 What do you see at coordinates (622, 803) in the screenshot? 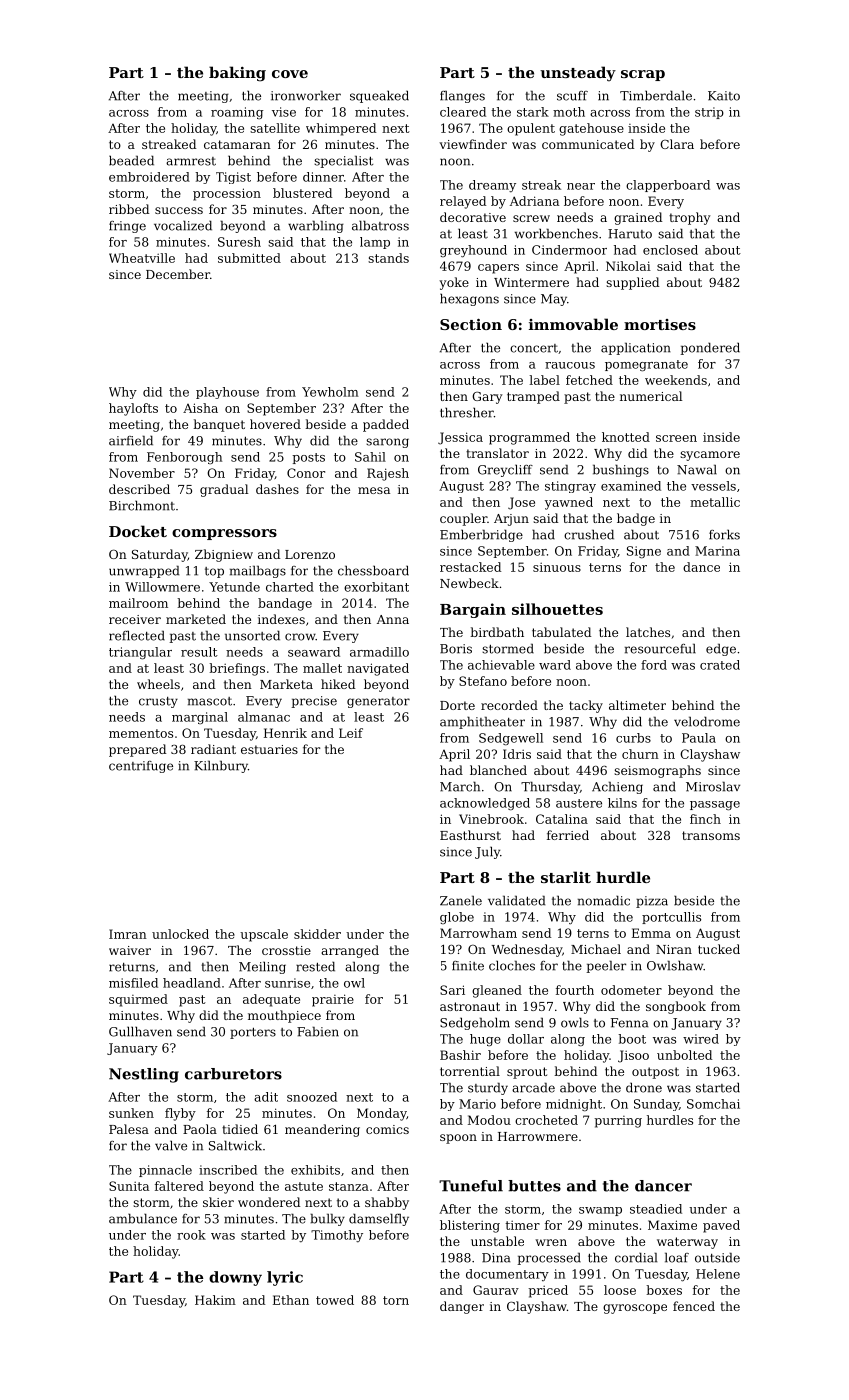
I see `kilns` at bounding box center [622, 803].
